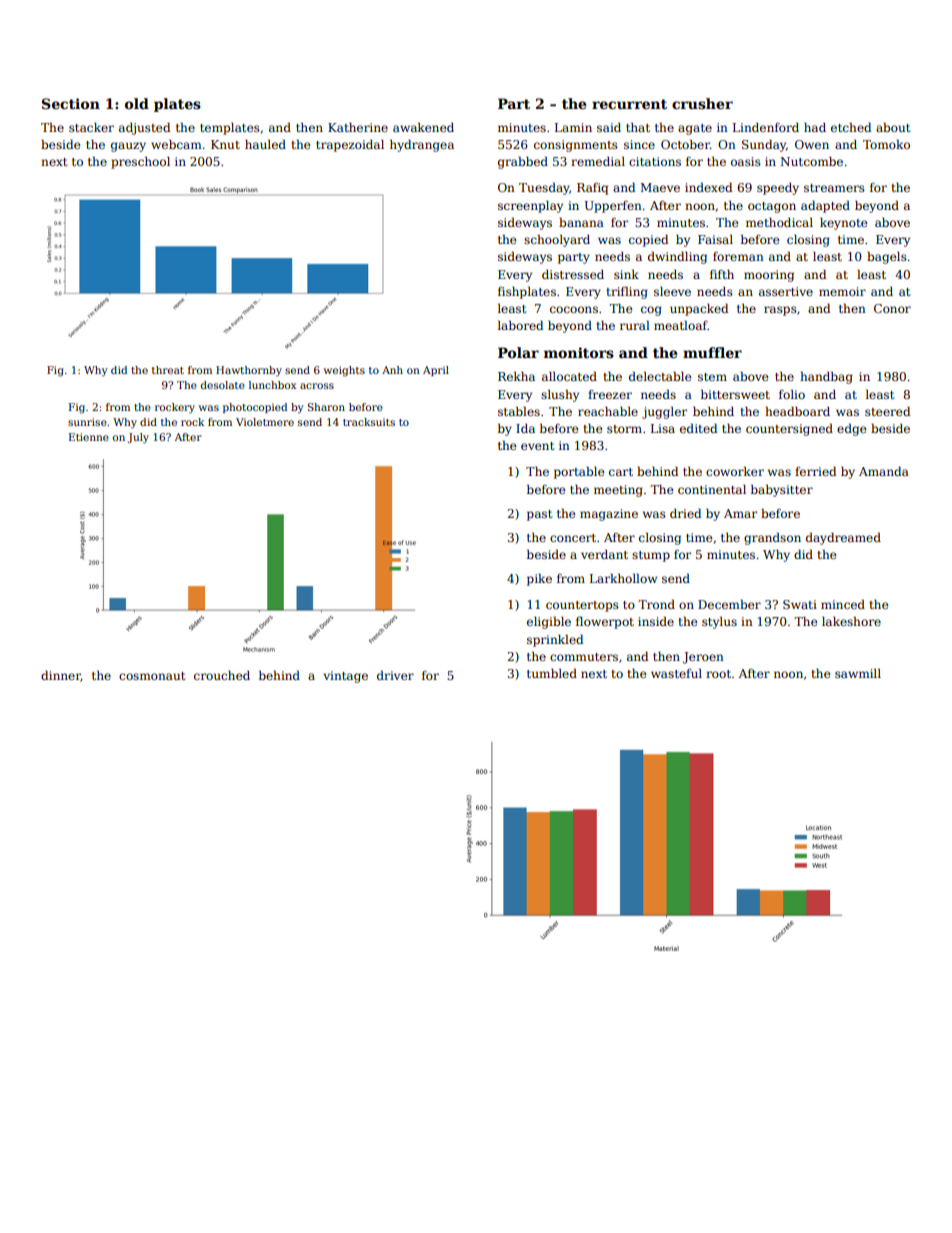 This screenshot has width=952, height=1233. Describe the element at coordinates (519, 411) in the screenshot. I see `stables` at that location.
